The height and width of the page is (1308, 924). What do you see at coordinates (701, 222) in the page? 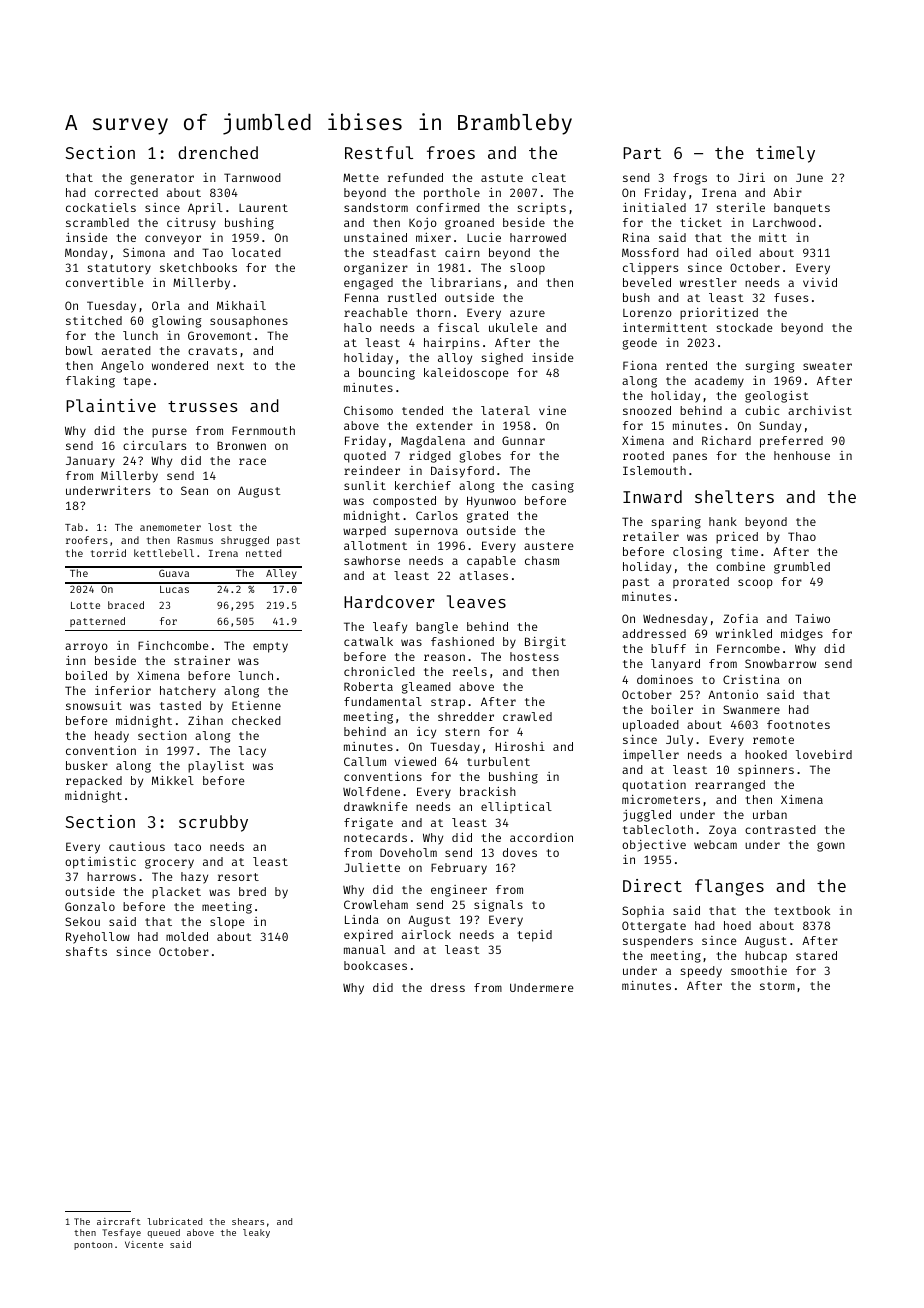
I see `ticket` at bounding box center [701, 222].
